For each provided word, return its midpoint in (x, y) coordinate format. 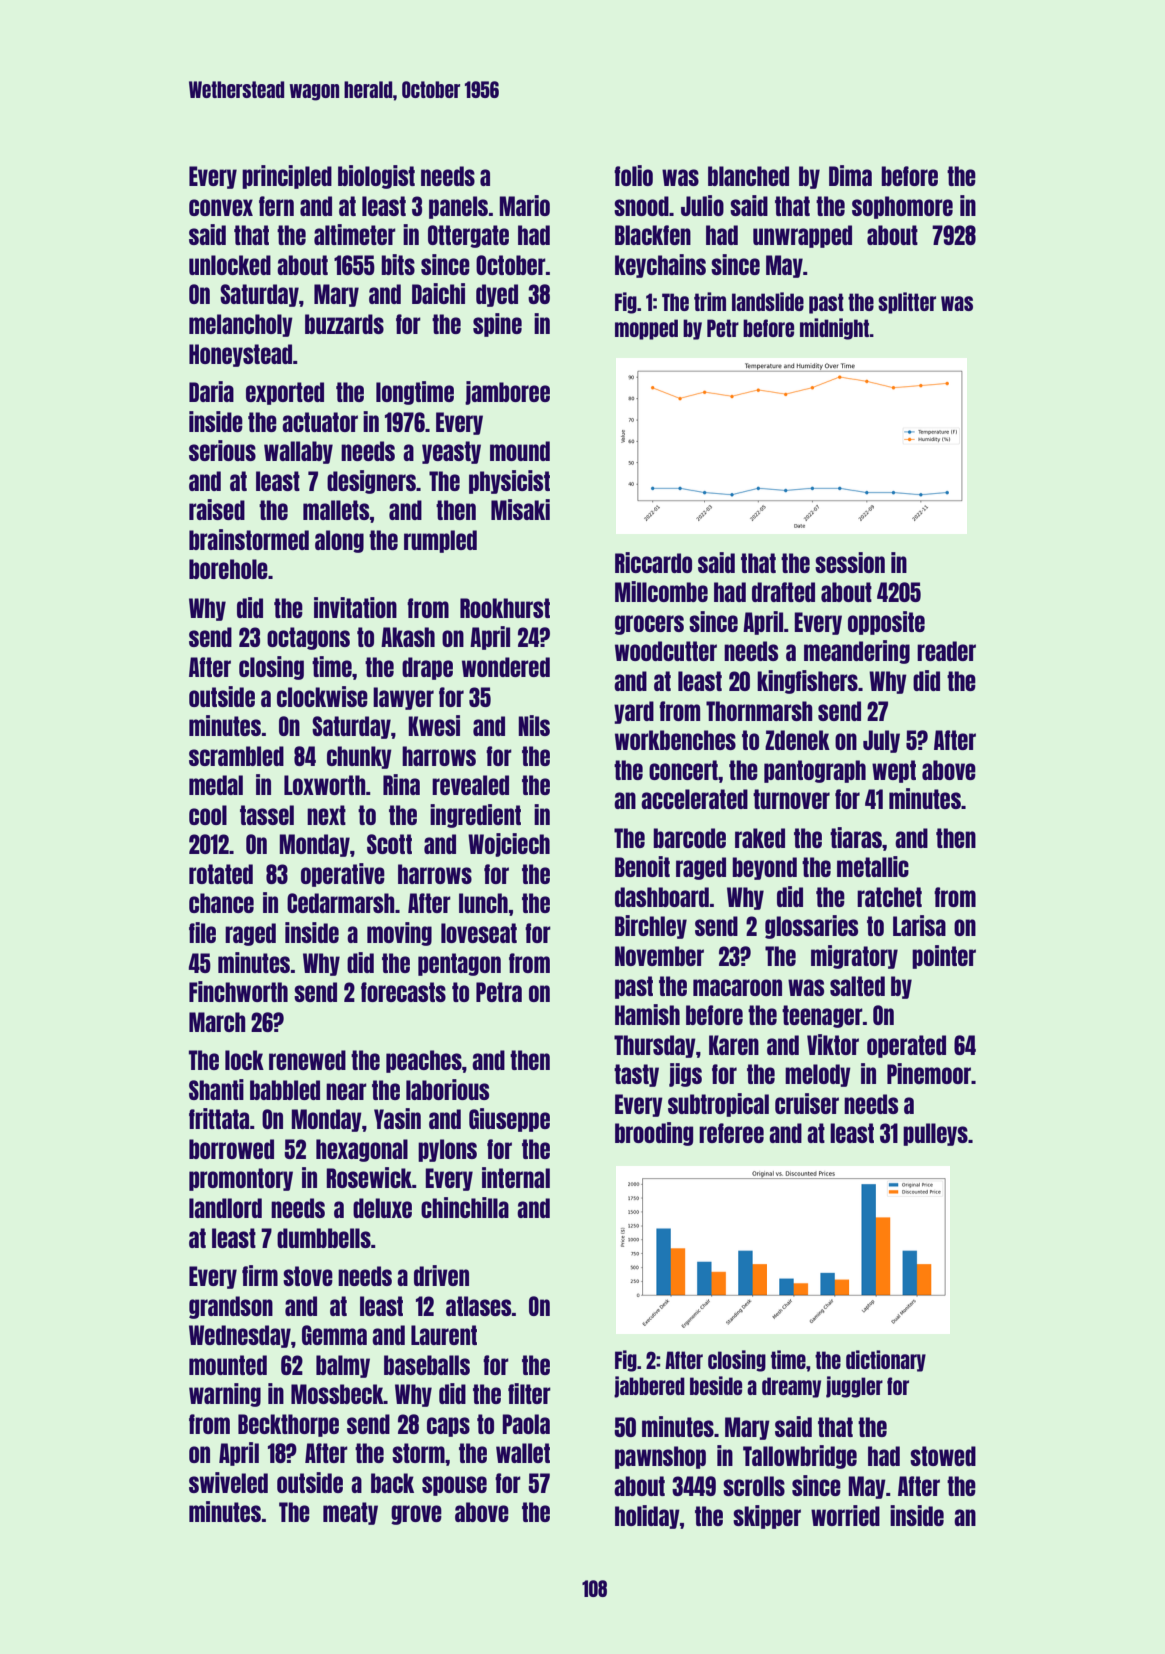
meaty (350, 1513)
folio (633, 175)
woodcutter (666, 651)
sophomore (902, 207)
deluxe (382, 1208)
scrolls (754, 1486)
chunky (359, 757)
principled (287, 177)
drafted (783, 592)
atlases (478, 1306)
